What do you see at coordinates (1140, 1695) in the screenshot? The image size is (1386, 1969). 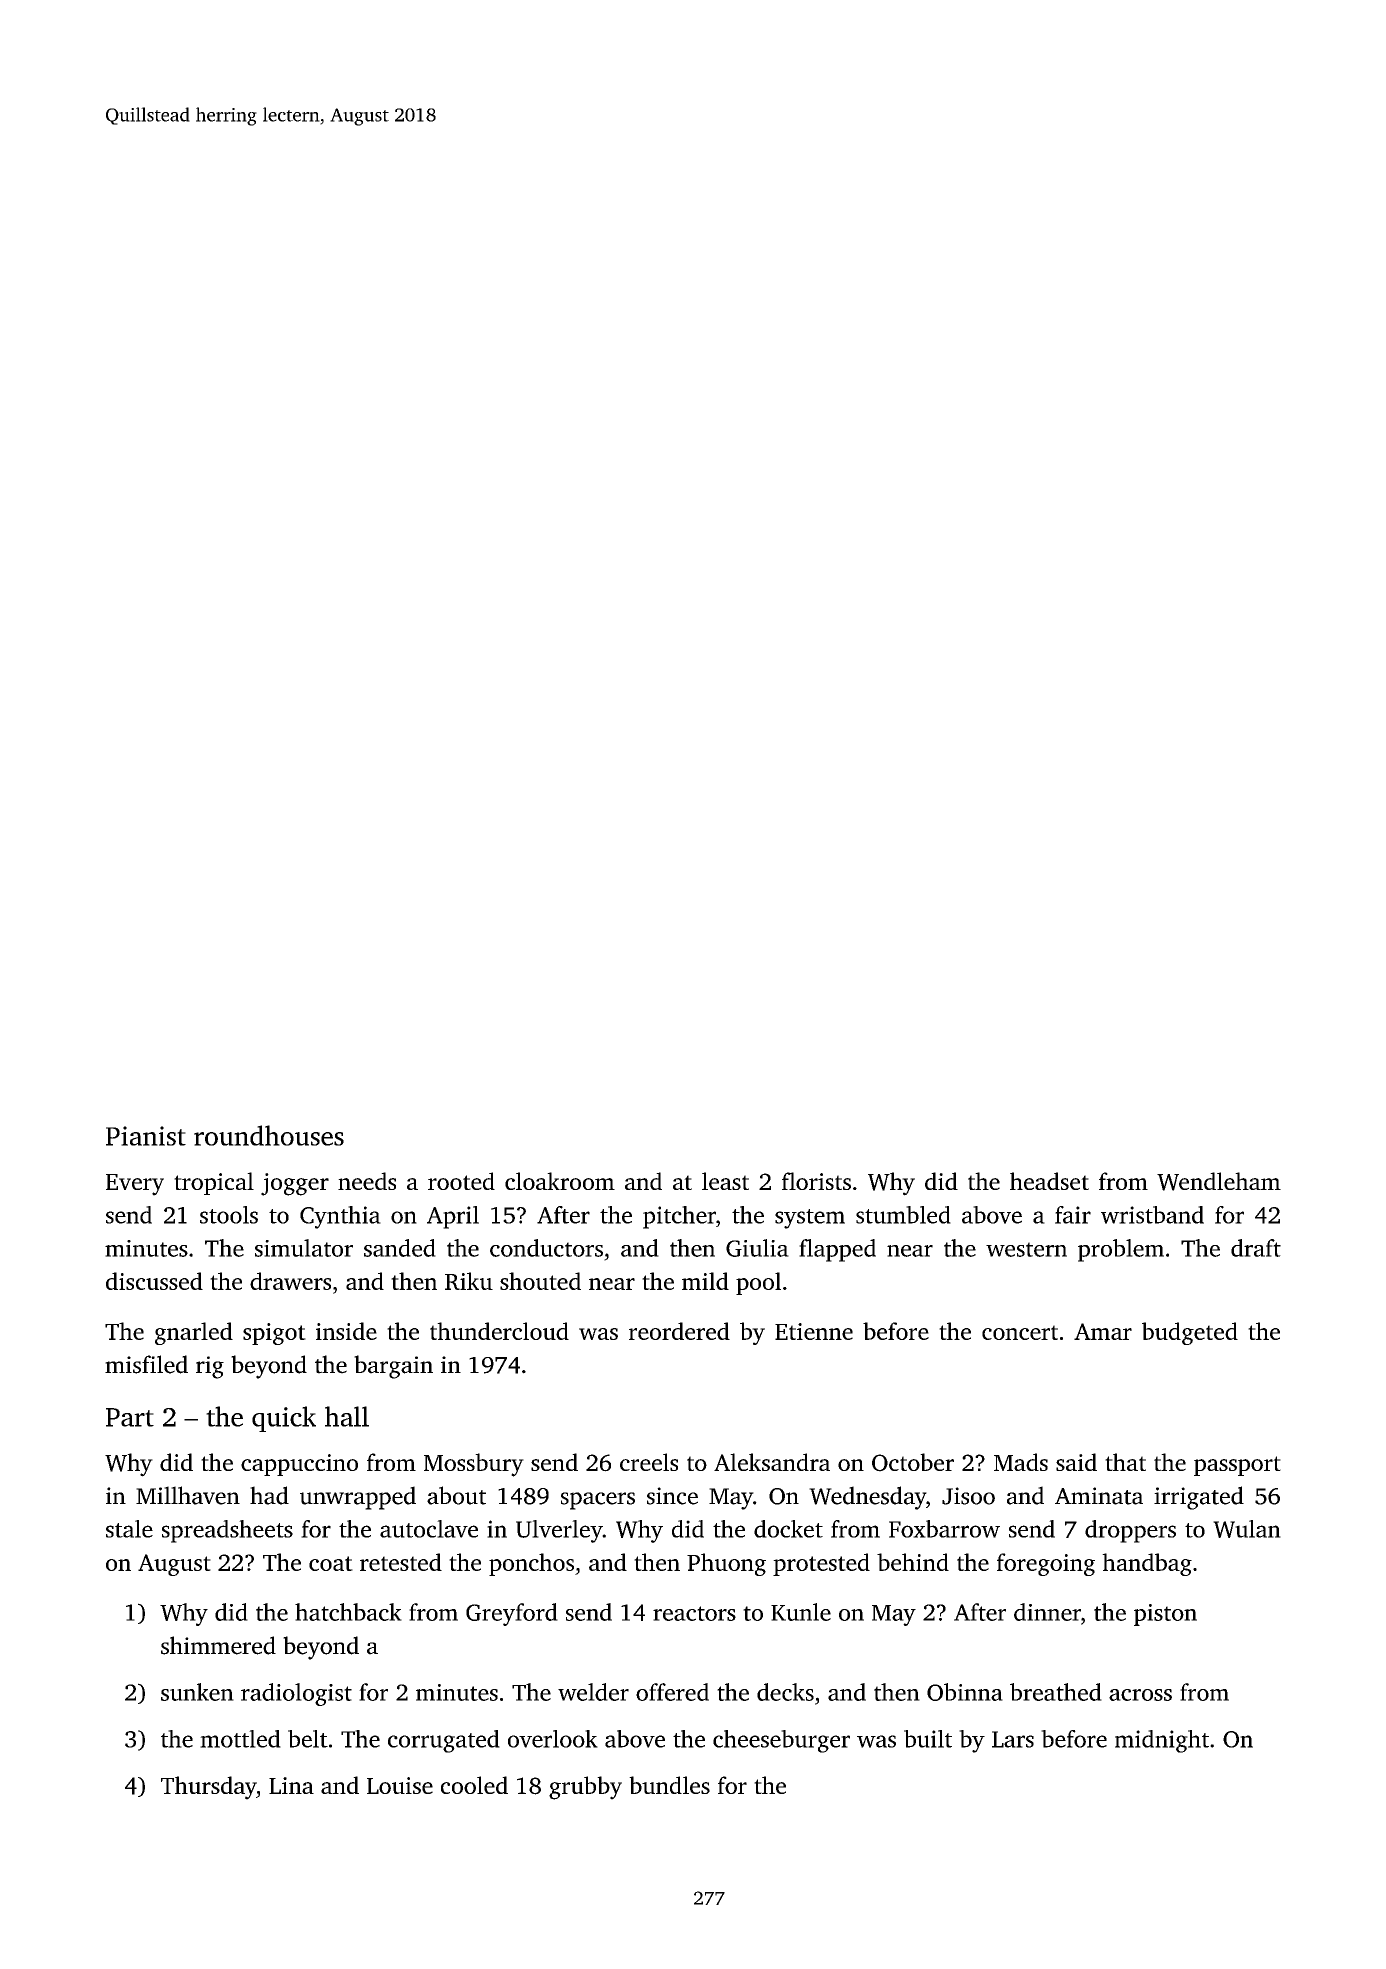 I see `across` at bounding box center [1140, 1695].
